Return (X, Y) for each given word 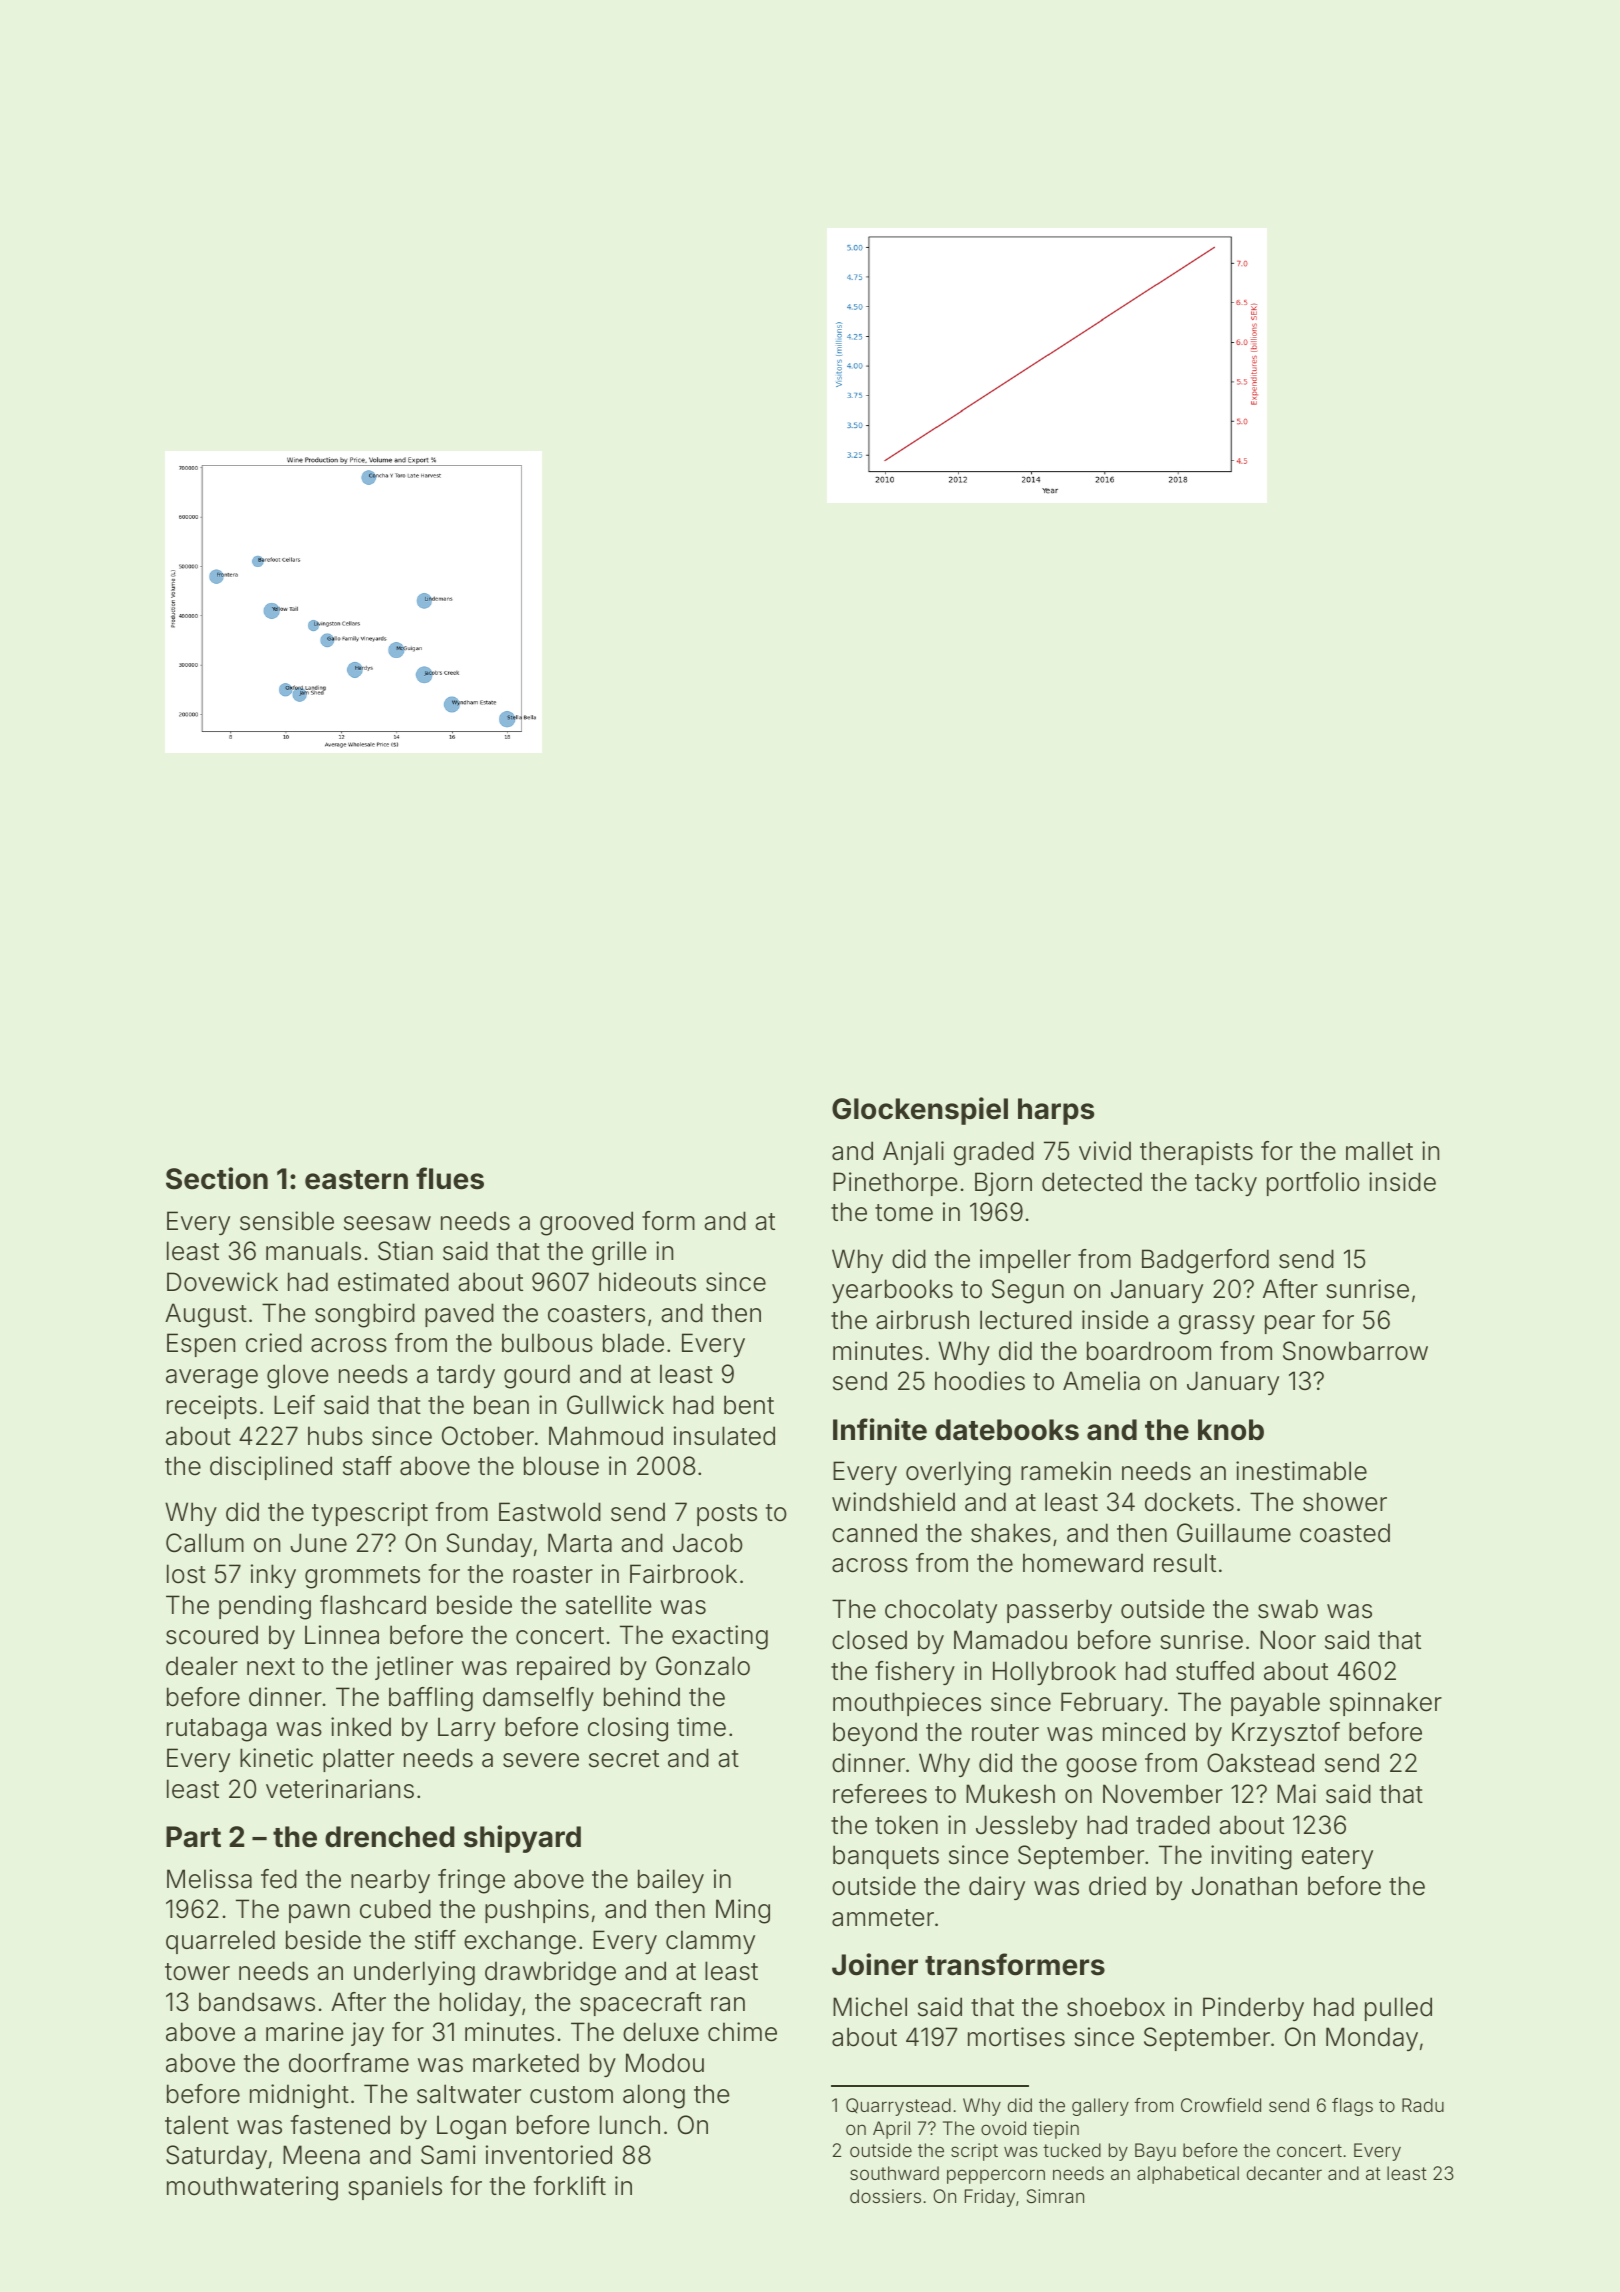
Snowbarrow (1355, 1351)
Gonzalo (703, 1666)
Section (217, 1178)
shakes (1011, 1533)
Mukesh (1010, 1794)
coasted (1345, 1533)
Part (193, 1837)
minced (1144, 1732)
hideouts (647, 1282)
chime (742, 2032)
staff (367, 1466)
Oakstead (1260, 1763)
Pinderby (1253, 2009)
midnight (299, 2096)
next (271, 1667)
